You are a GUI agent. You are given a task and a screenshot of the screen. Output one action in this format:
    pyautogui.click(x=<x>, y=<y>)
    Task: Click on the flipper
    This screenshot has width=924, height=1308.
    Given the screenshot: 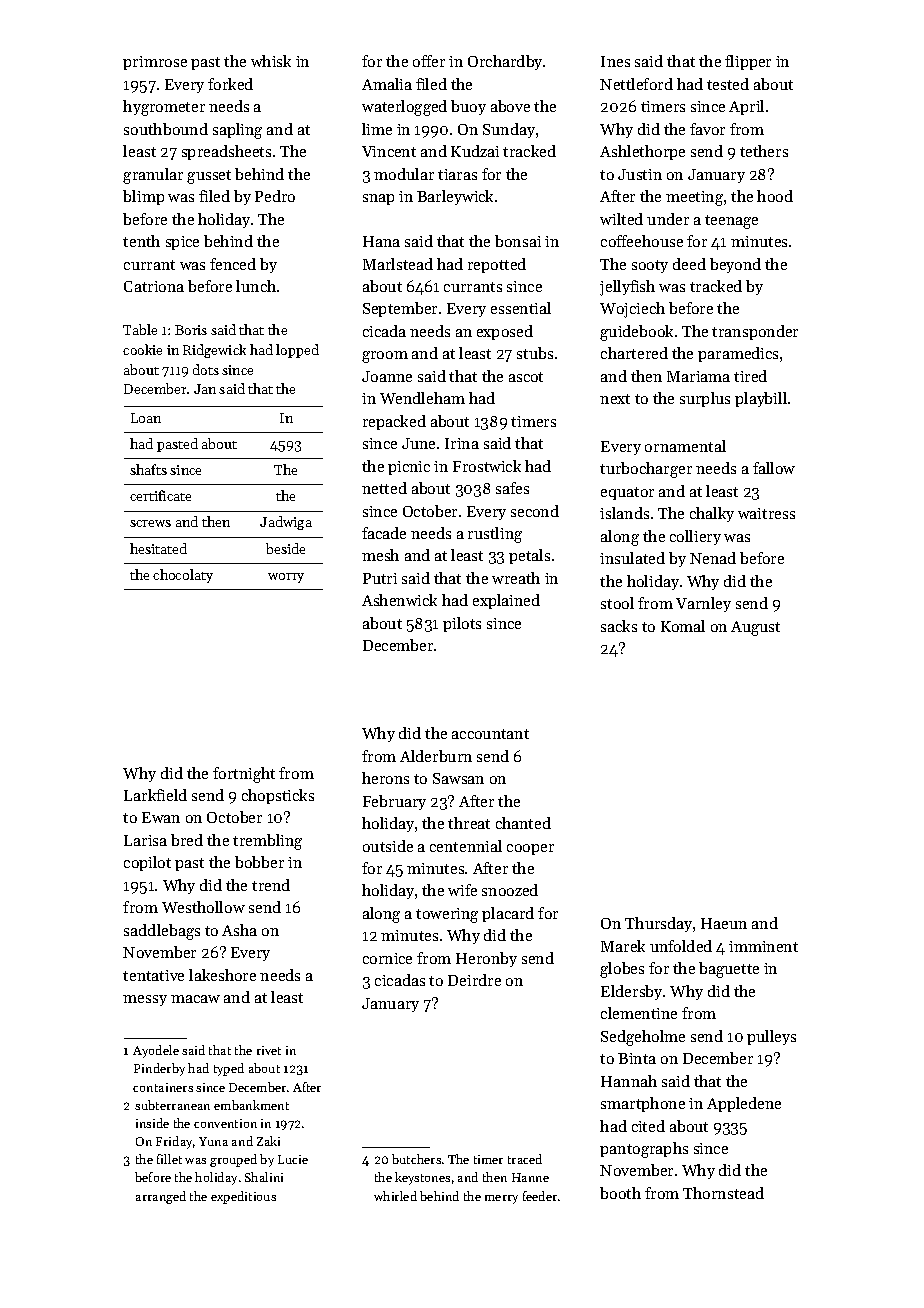 What is the action you would take?
    pyautogui.click(x=748, y=62)
